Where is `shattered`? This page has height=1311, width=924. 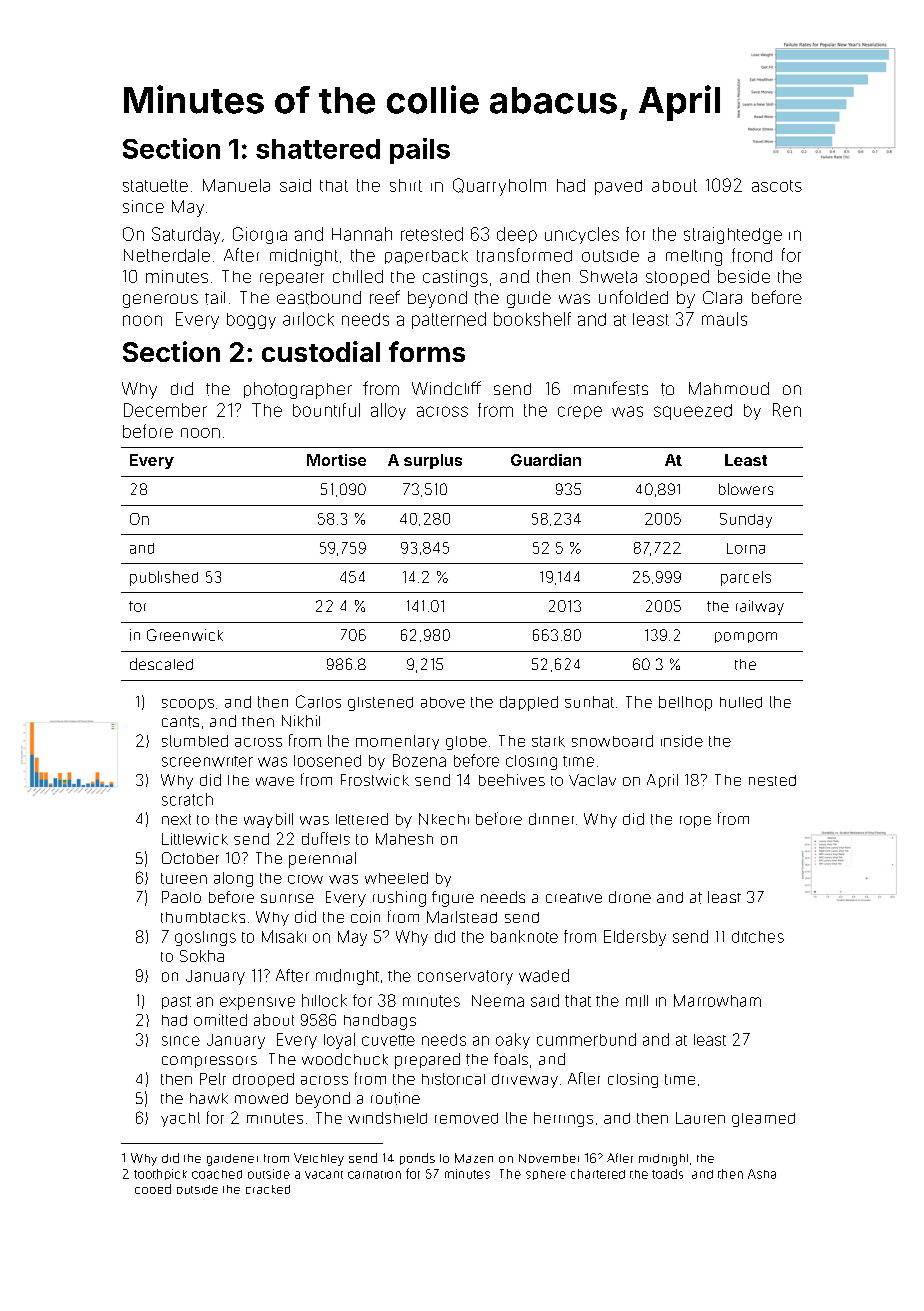 shattered is located at coordinates (318, 149).
